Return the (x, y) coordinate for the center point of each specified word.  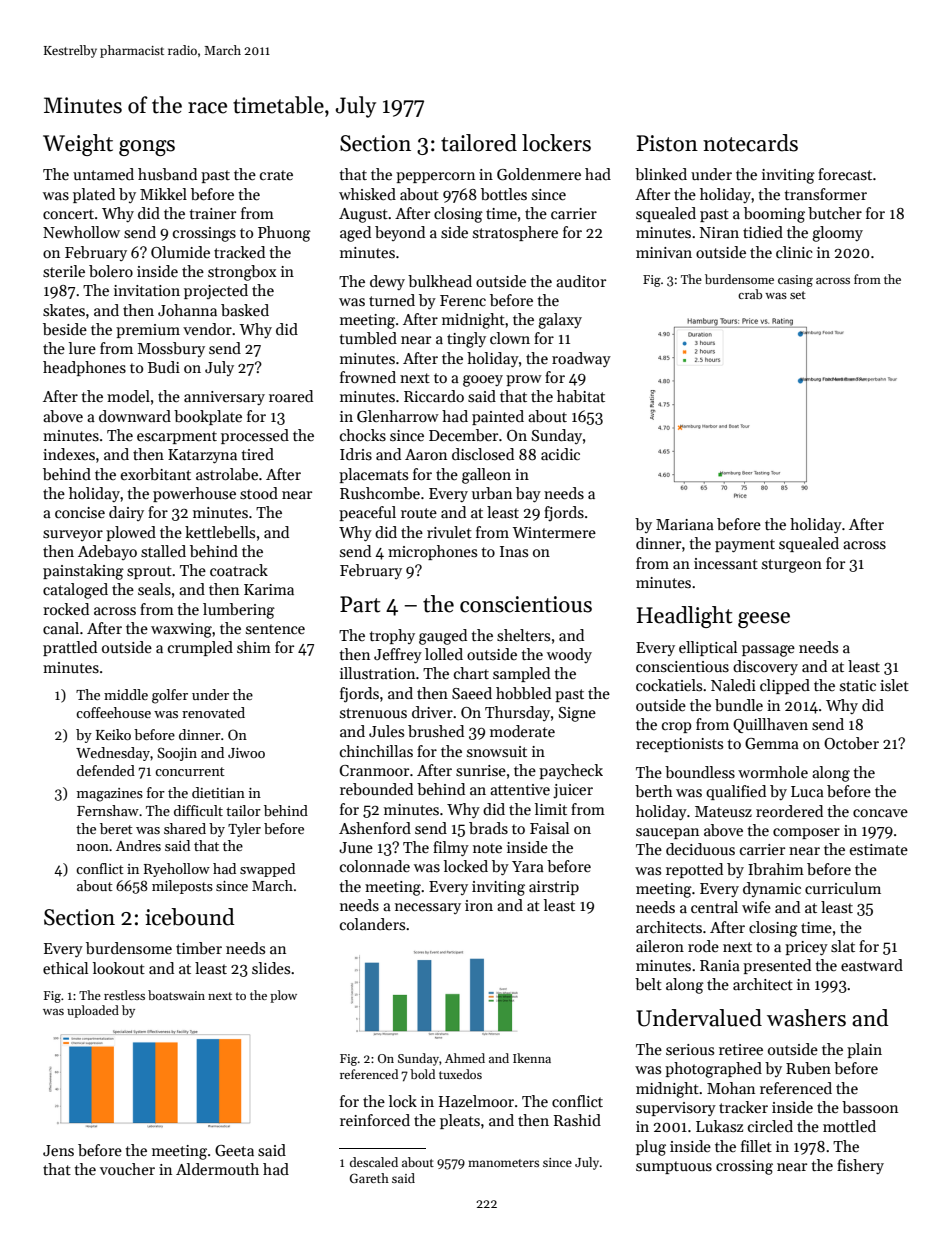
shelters (523, 635)
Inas (514, 551)
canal (61, 628)
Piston (667, 143)
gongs (147, 148)
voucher (127, 1169)
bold (422, 1074)
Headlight (684, 617)
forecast (845, 174)
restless (124, 995)
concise (80, 512)
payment (745, 545)
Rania (720, 965)
